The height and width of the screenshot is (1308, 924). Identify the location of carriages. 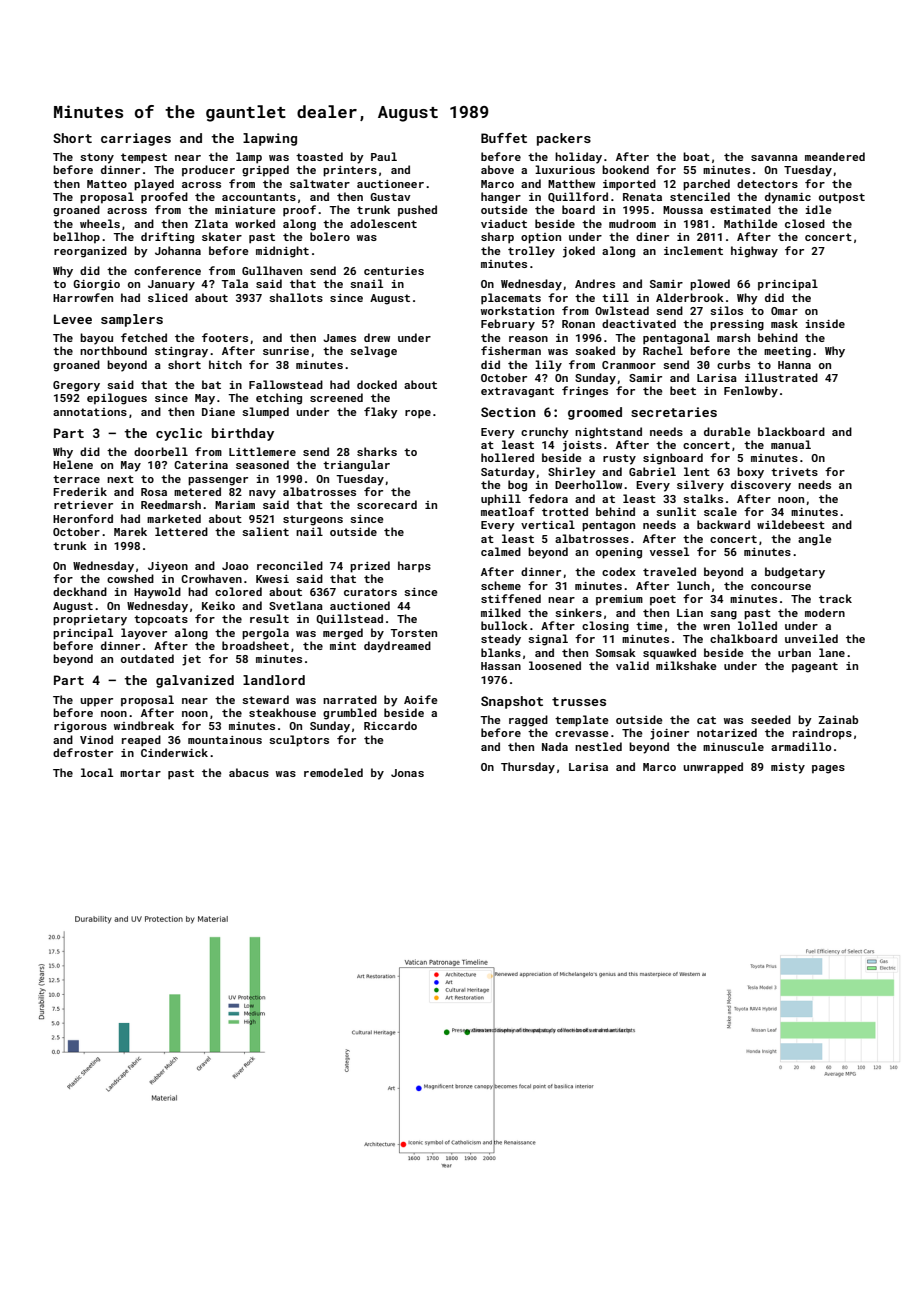
(136, 139).
